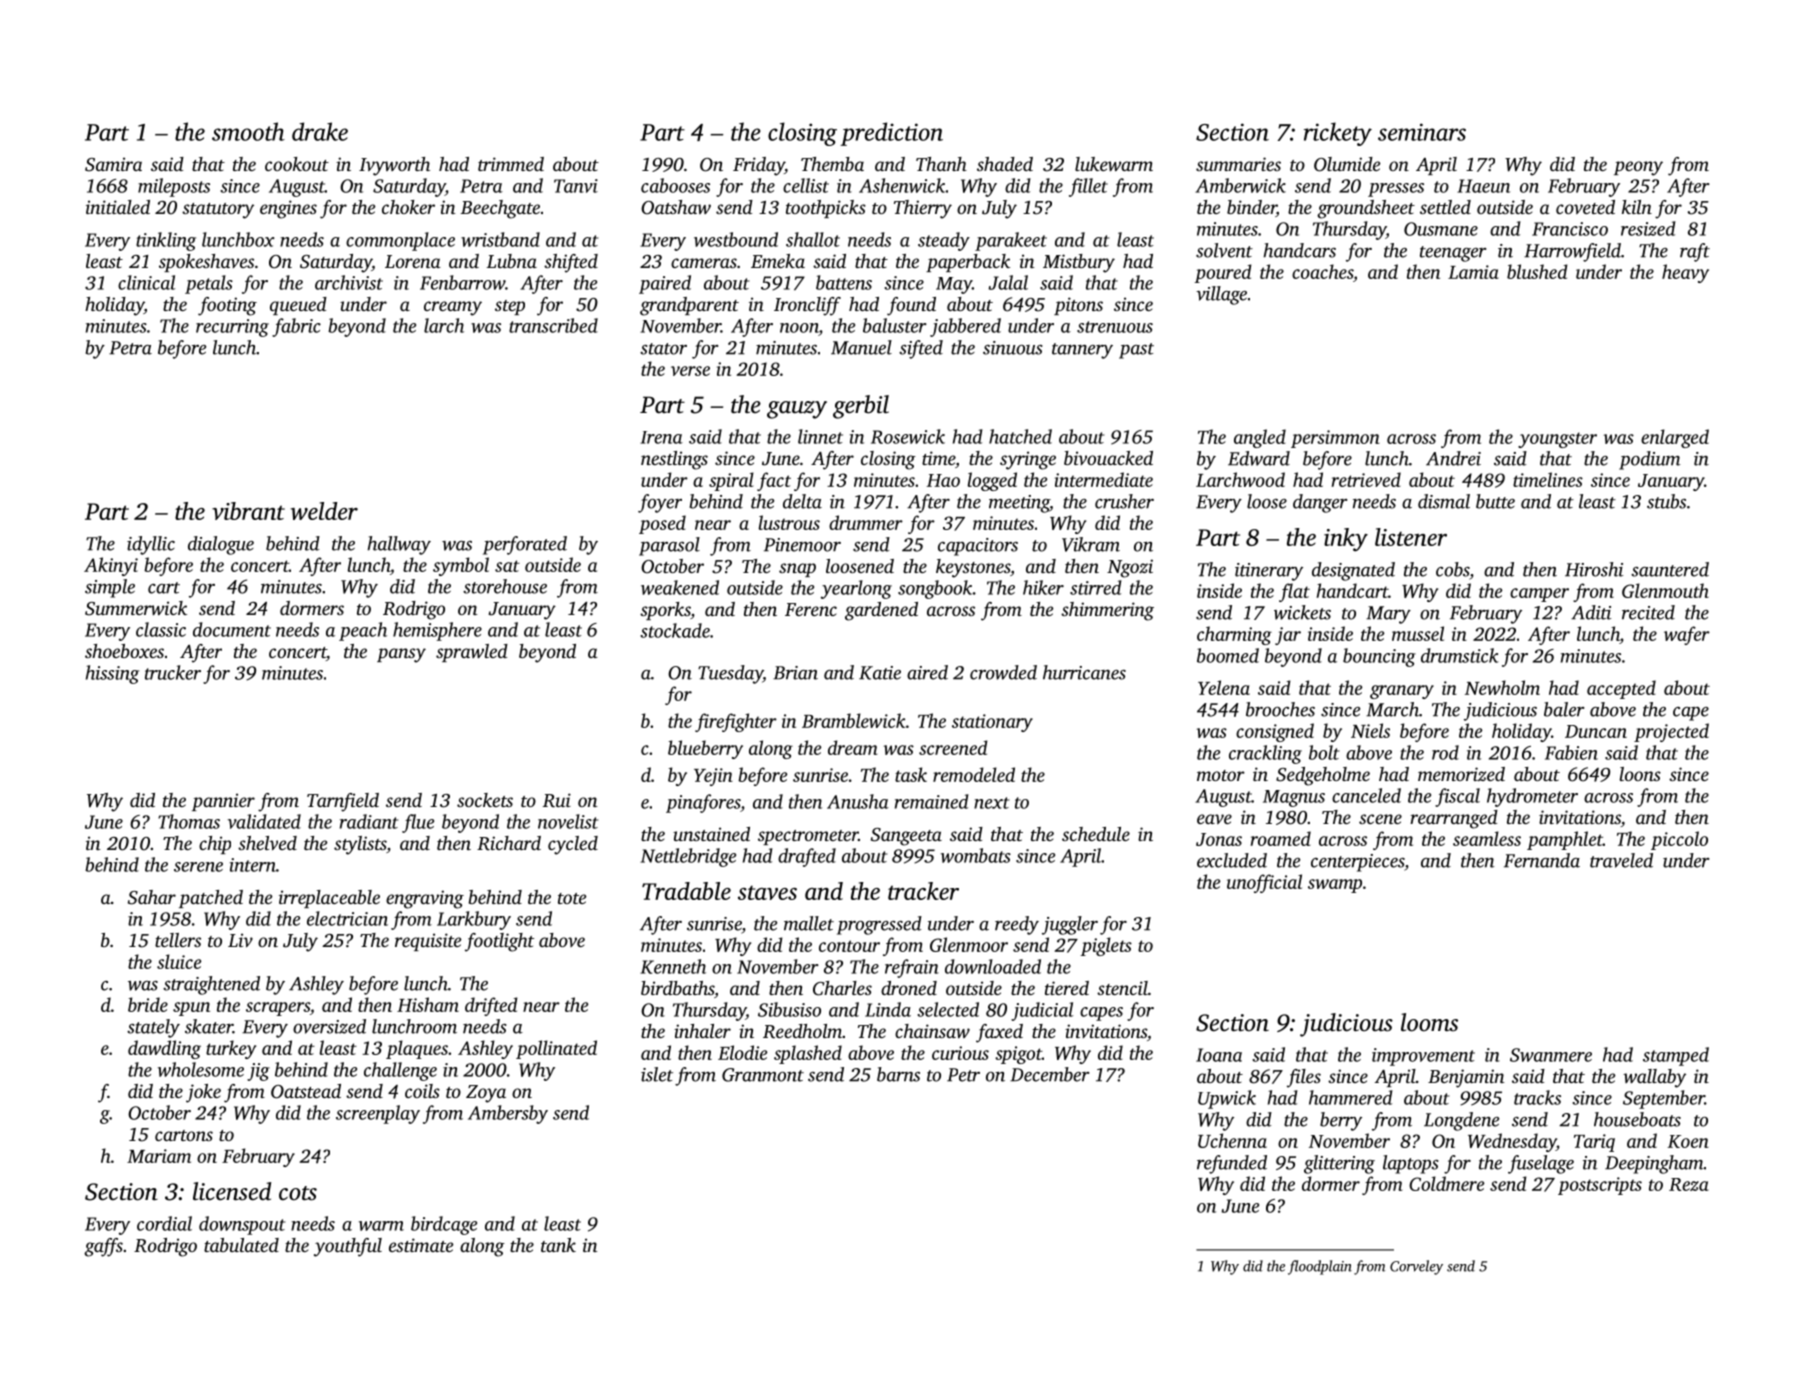 The image size is (1794, 1386). Describe the element at coordinates (1320, 1267) in the screenshot. I see `floodplain` at that location.
